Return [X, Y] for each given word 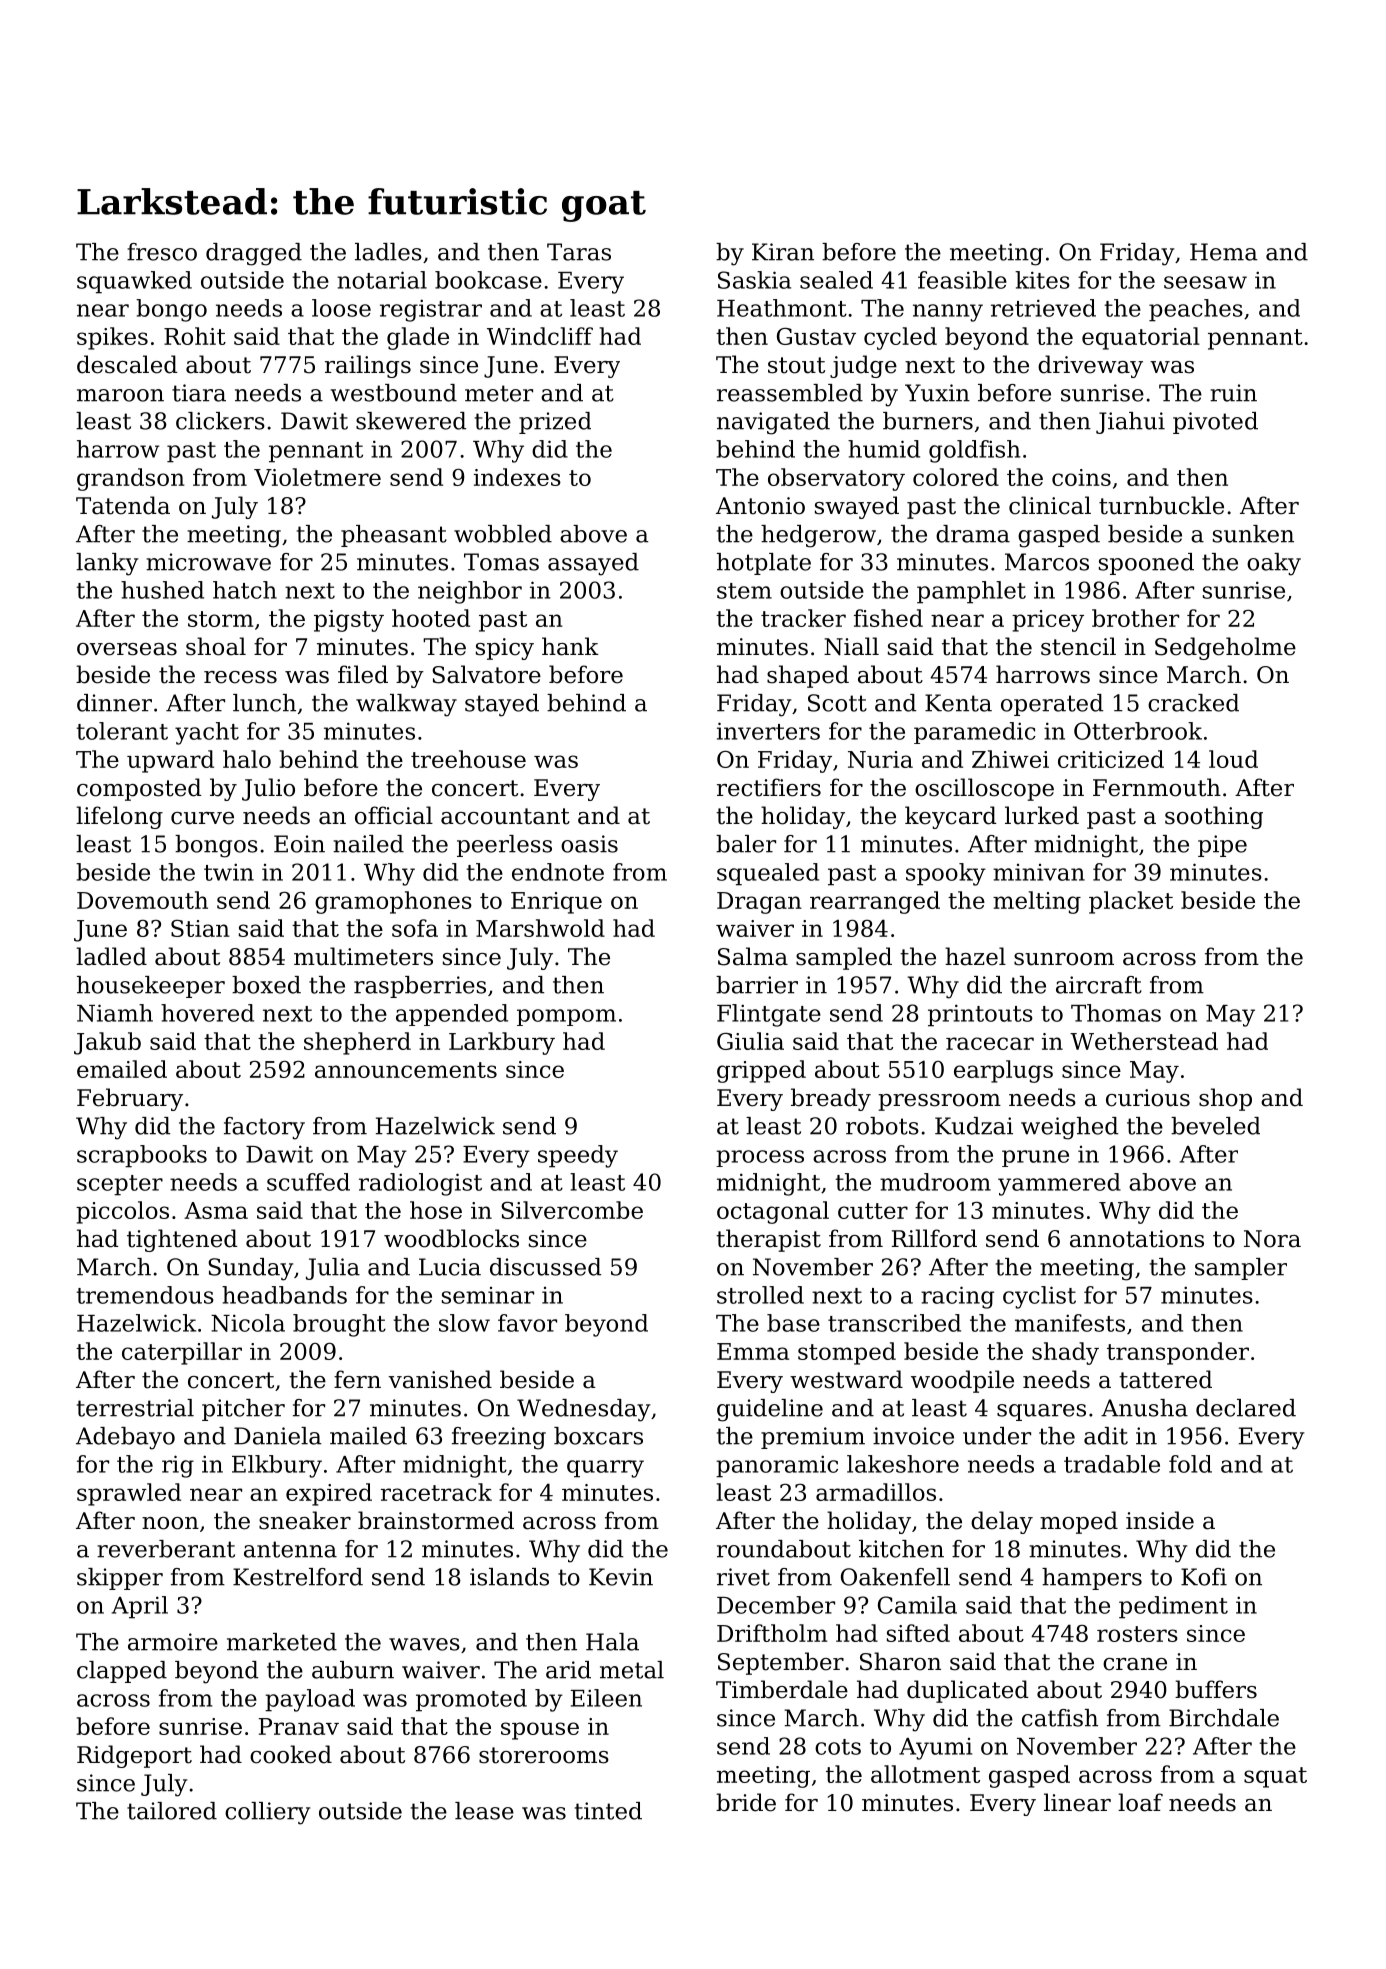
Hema [1223, 252]
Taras [579, 252]
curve [202, 818]
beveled [1215, 1126]
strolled [760, 1295]
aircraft [1099, 985]
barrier [757, 985]
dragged [254, 254]
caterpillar [182, 1353]
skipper [120, 1579]
